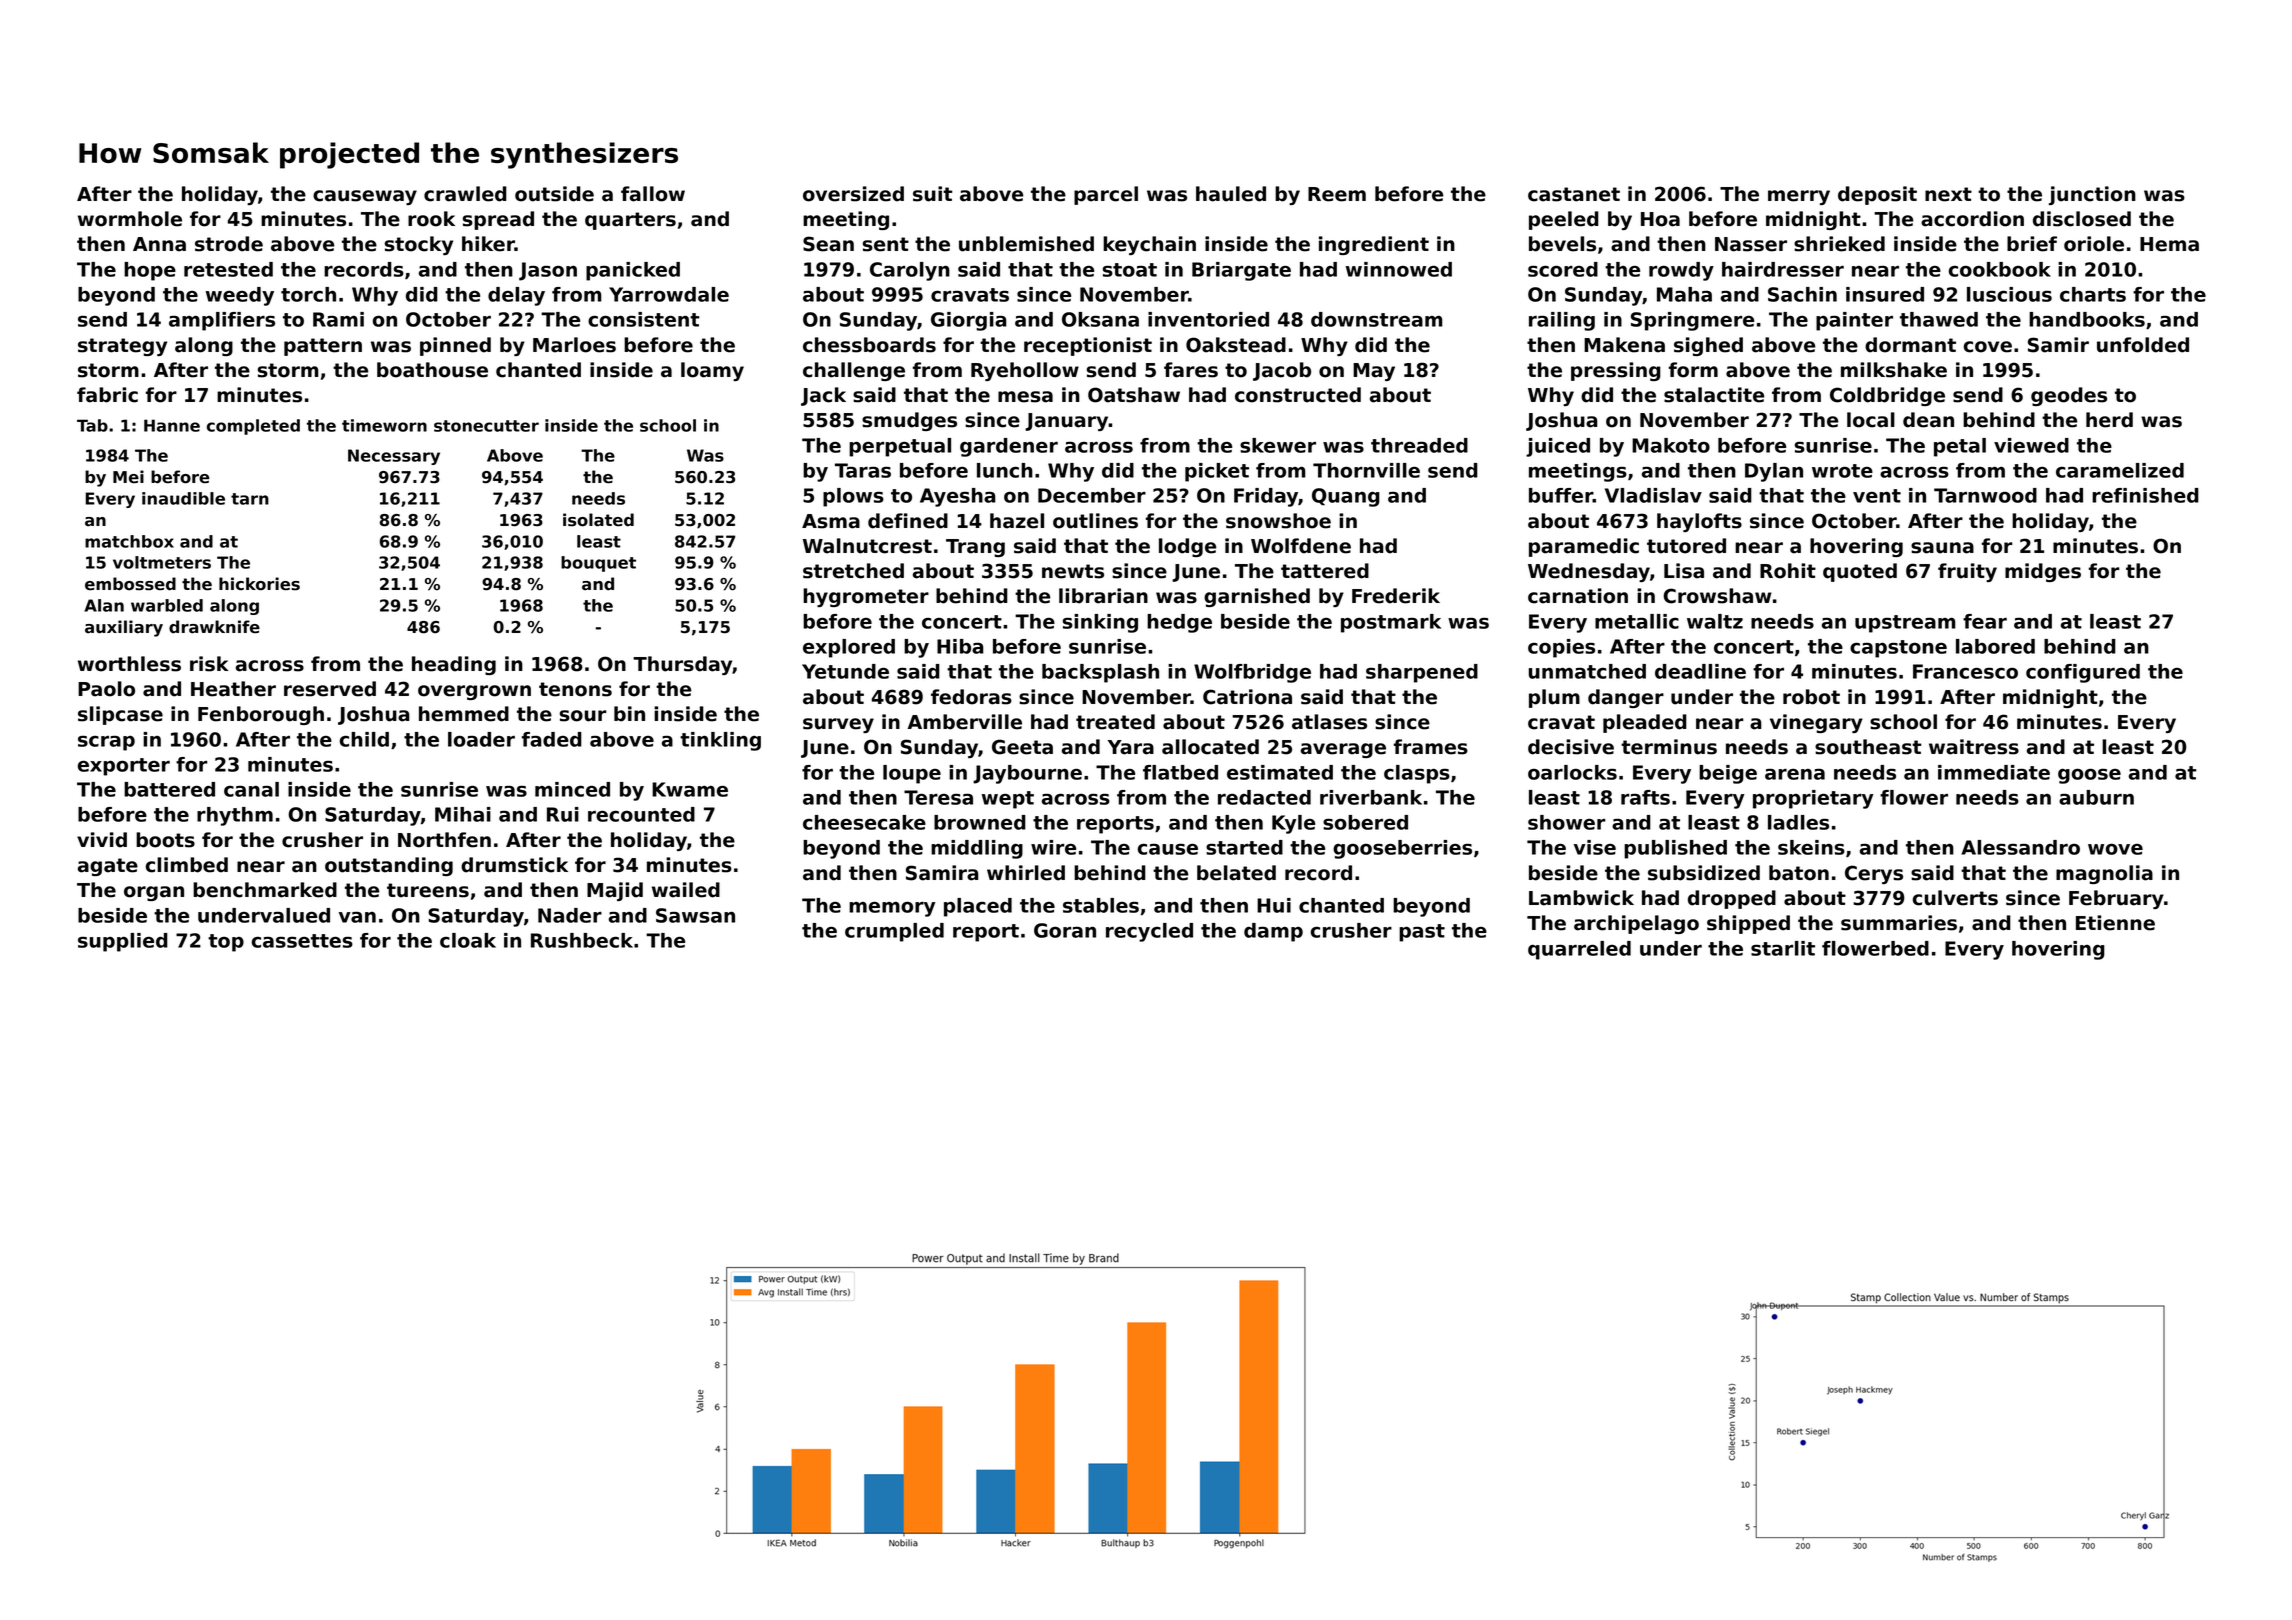 The image size is (2292, 1620). I want to click on Makoto, so click(1671, 445).
